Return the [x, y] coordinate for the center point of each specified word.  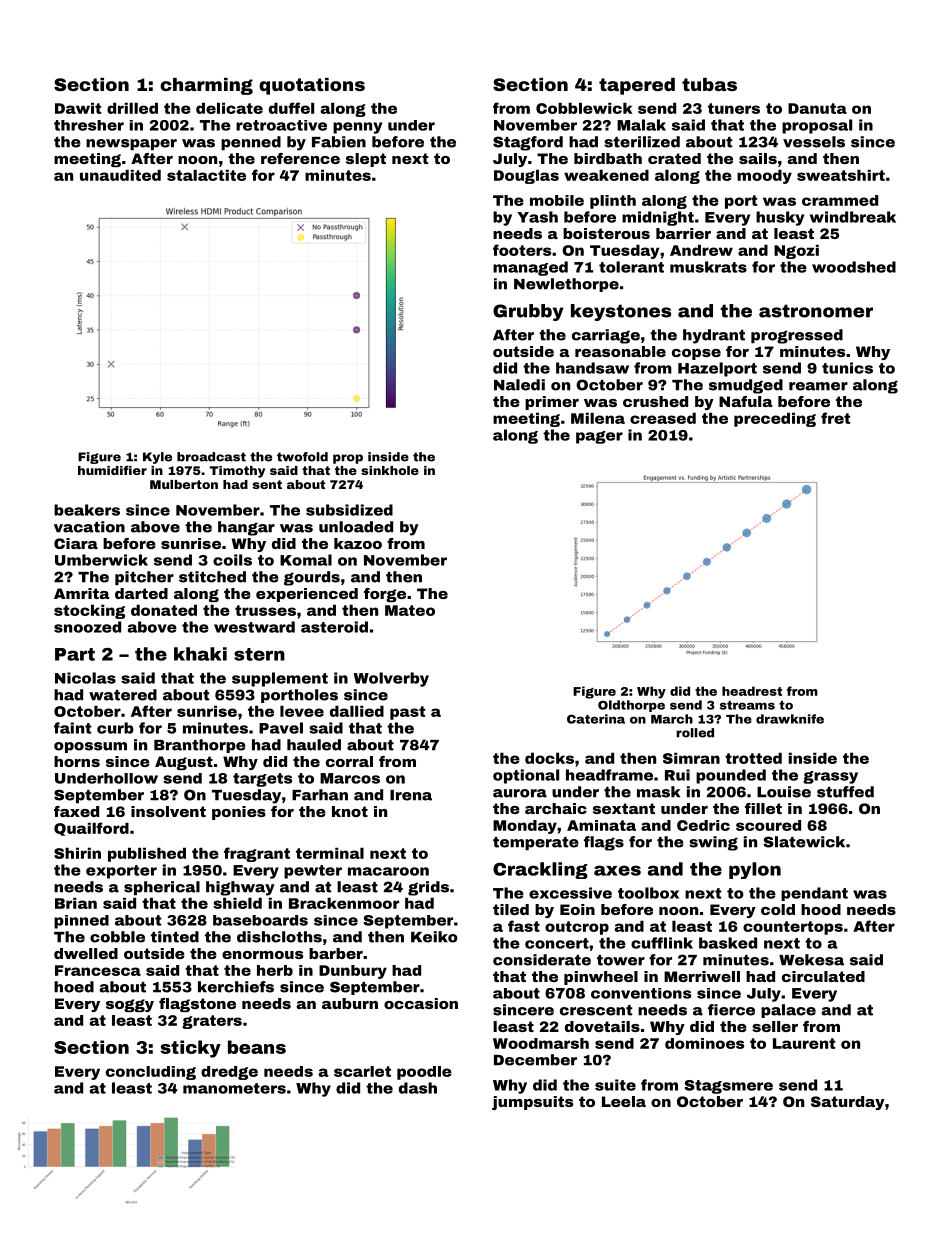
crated [674, 158]
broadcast [211, 457]
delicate [229, 108]
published [147, 854]
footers [522, 250]
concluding [151, 1073]
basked [728, 943]
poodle [424, 1073]
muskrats [708, 267]
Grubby [528, 312]
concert [557, 943]
